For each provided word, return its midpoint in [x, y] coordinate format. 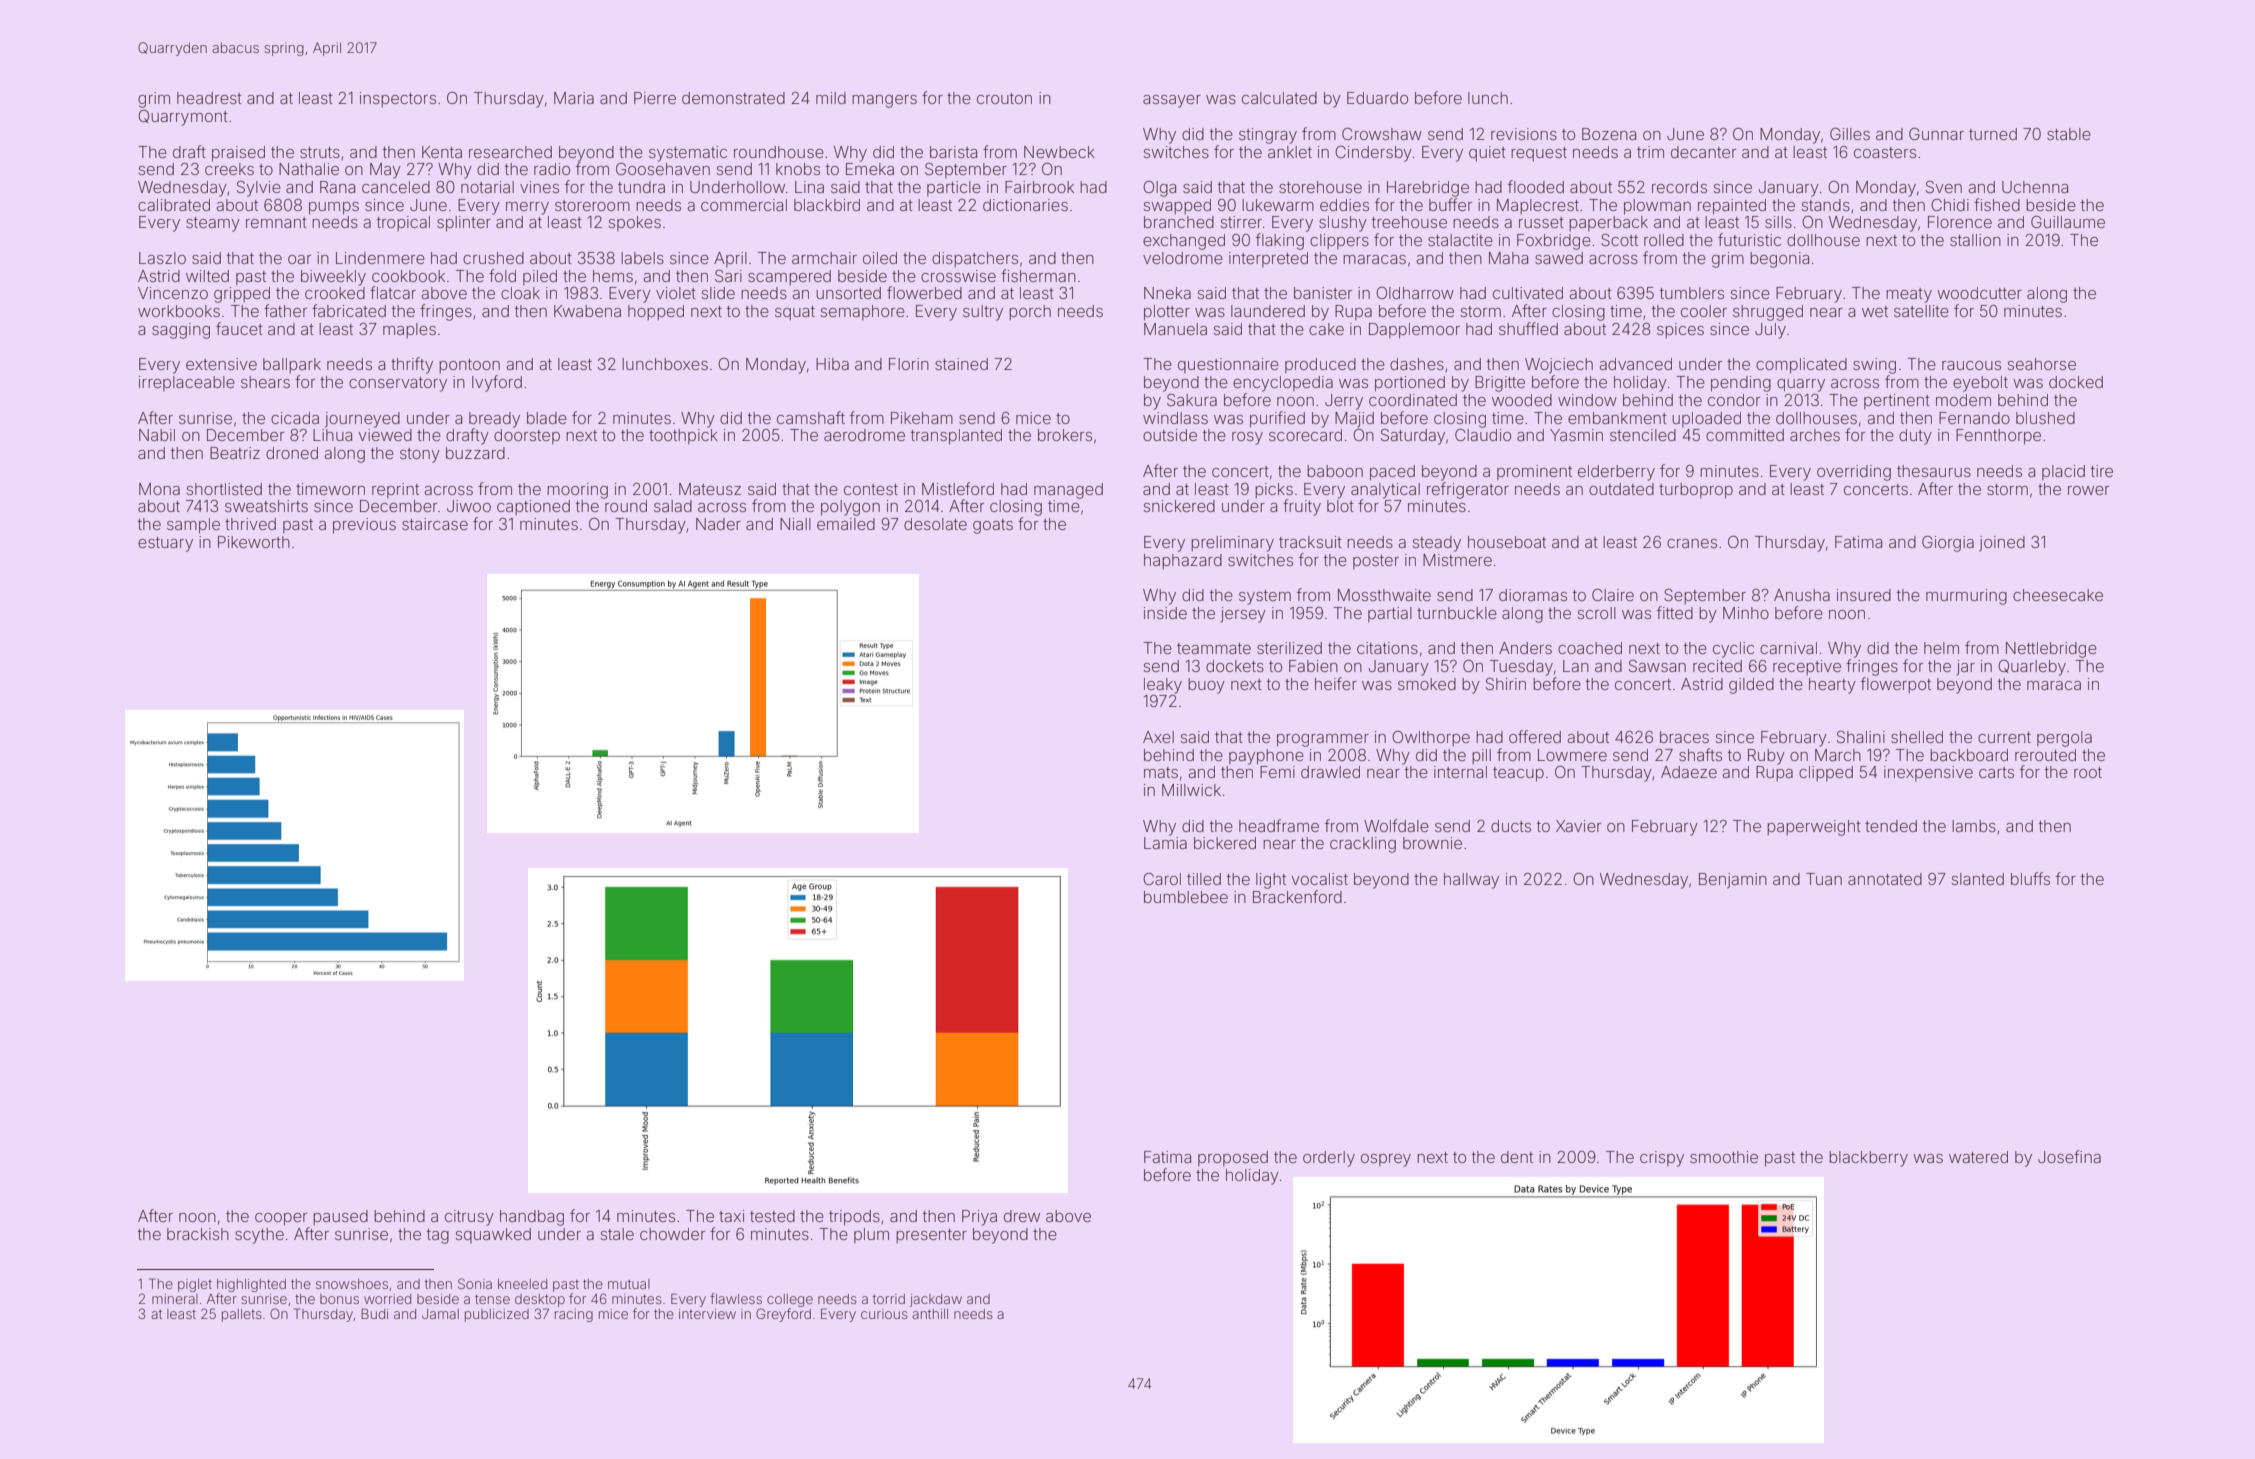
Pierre [655, 98]
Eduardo [1377, 98]
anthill [930, 1314]
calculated [1279, 98]
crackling [1363, 845]
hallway [1471, 881]
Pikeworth [254, 542]
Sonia [475, 1283]
